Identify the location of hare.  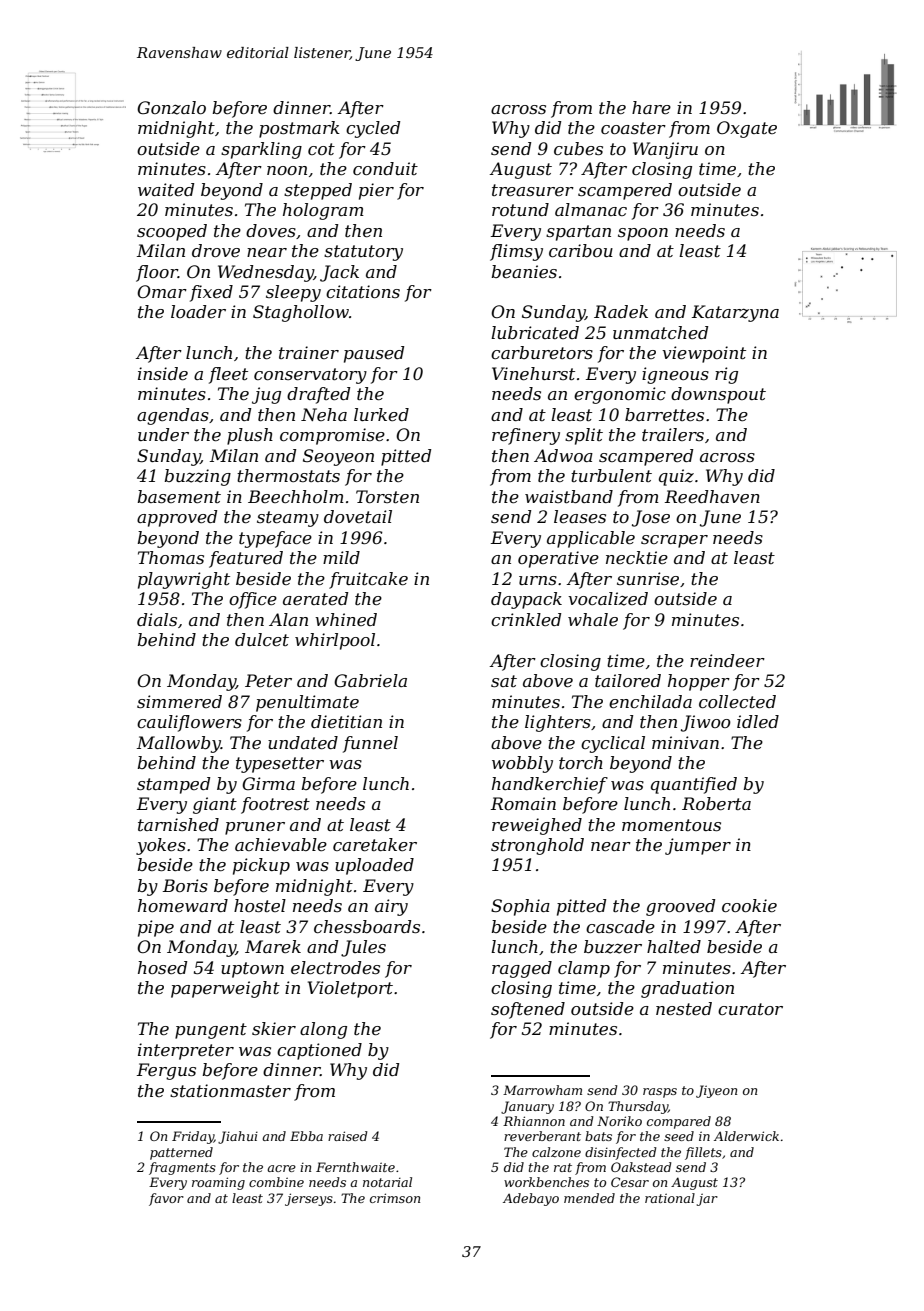
(651, 107).
